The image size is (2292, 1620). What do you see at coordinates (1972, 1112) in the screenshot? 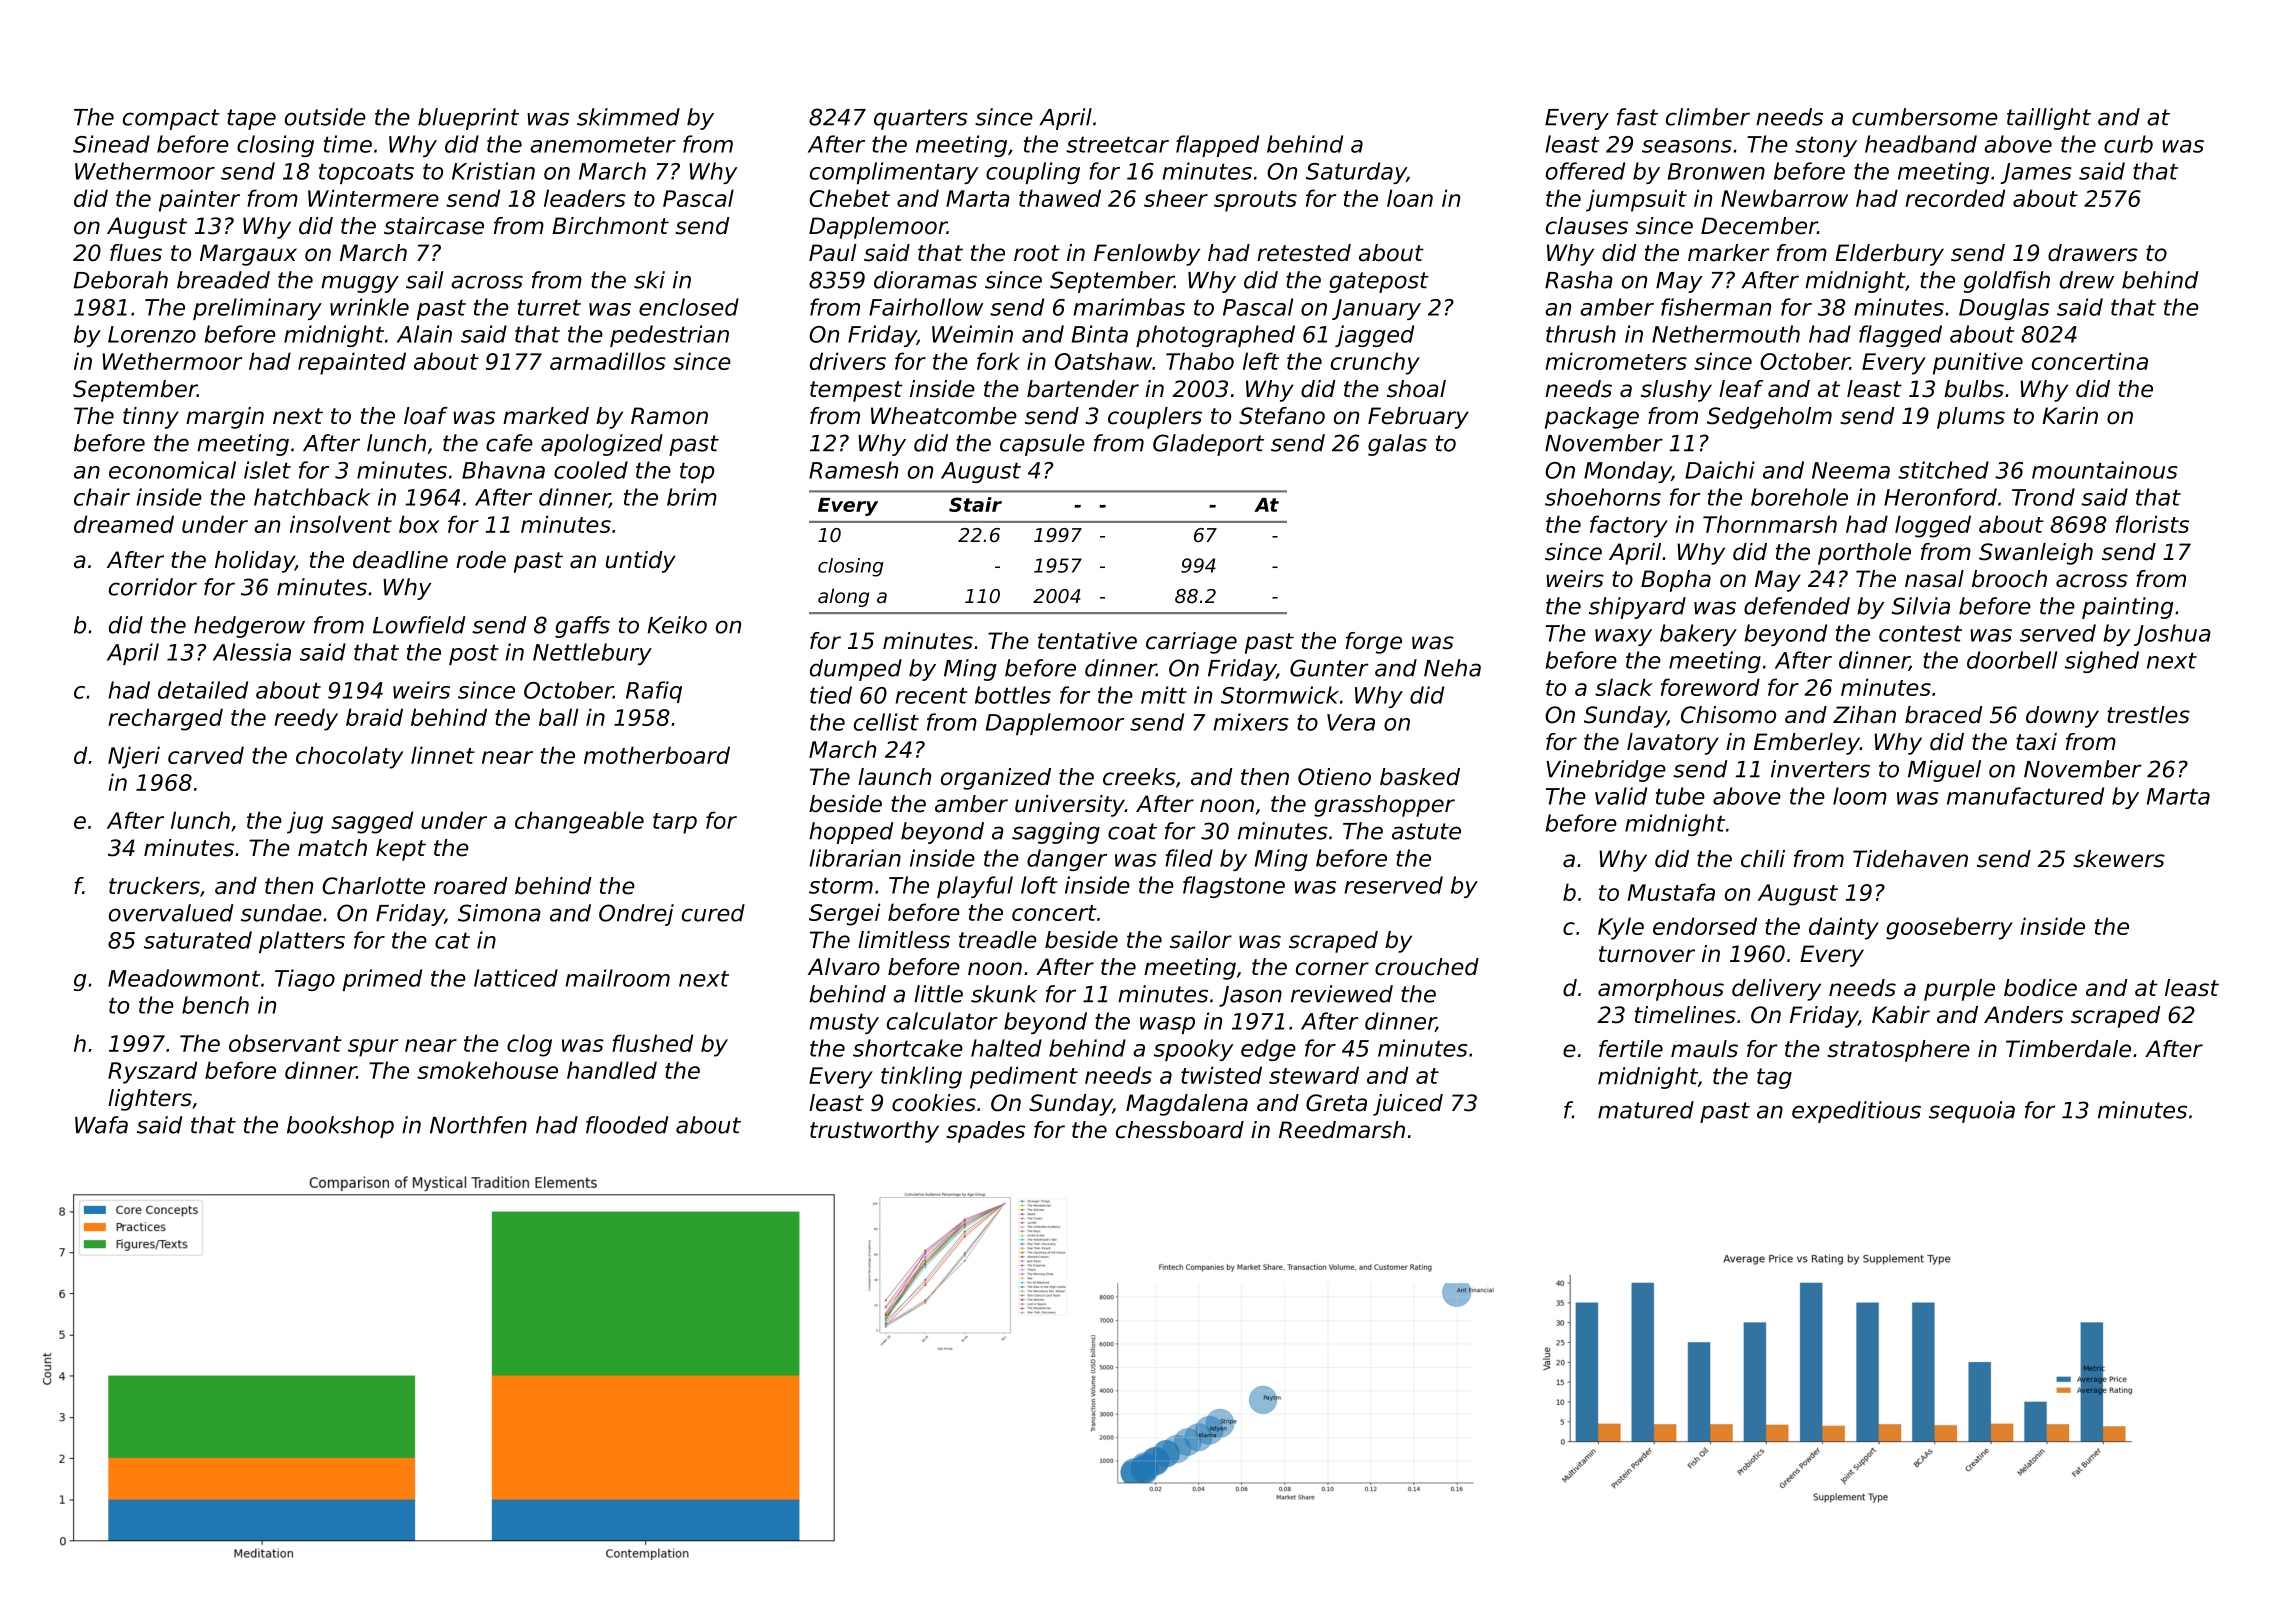
I see `sequoia` at bounding box center [1972, 1112].
